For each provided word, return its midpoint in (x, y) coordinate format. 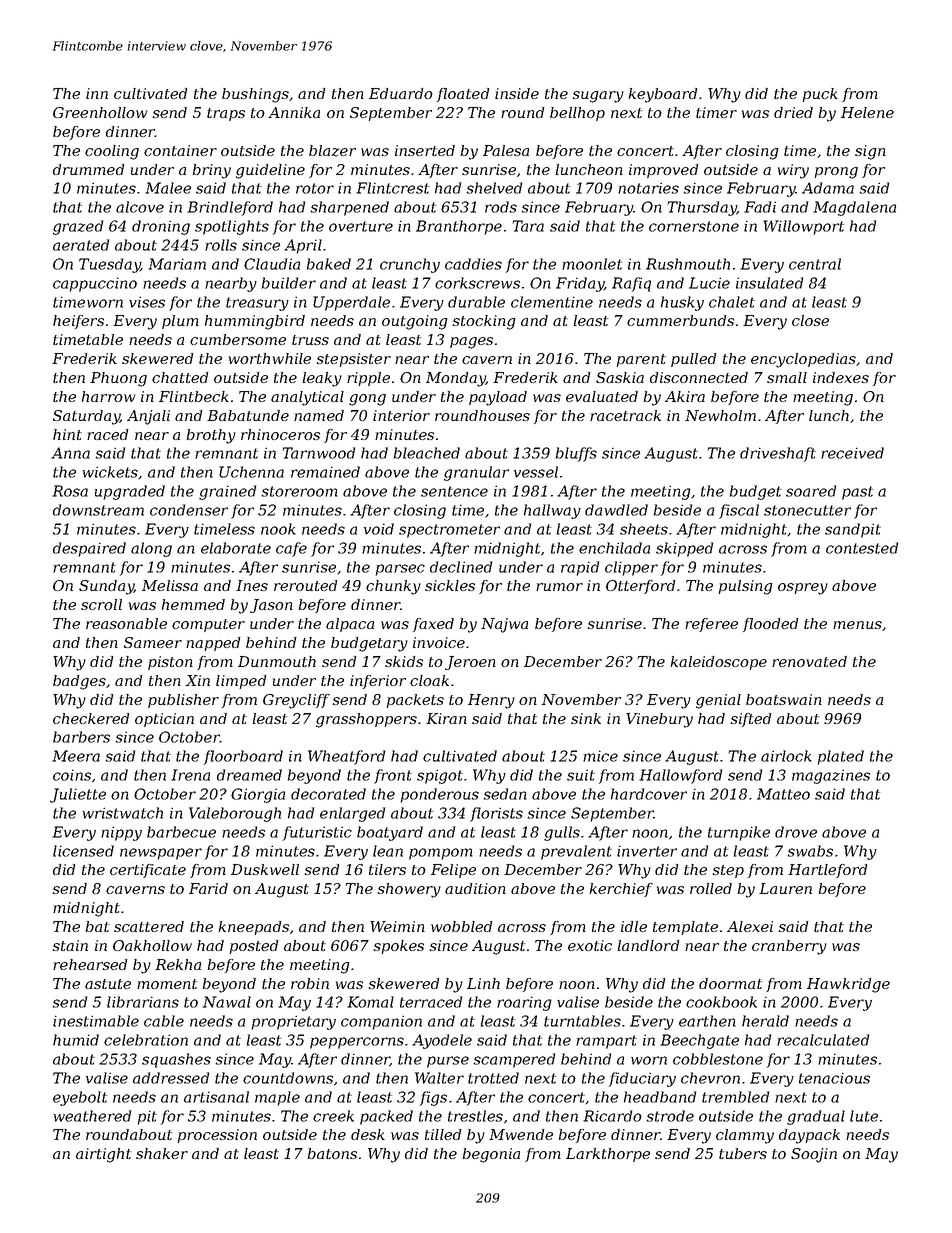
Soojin (814, 1155)
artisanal (216, 1097)
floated (463, 95)
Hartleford (828, 871)
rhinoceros (280, 434)
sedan (505, 794)
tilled (443, 1134)
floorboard (243, 757)
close (810, 320)
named (319, 415)
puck (820, 95)
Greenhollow (100, 112)
